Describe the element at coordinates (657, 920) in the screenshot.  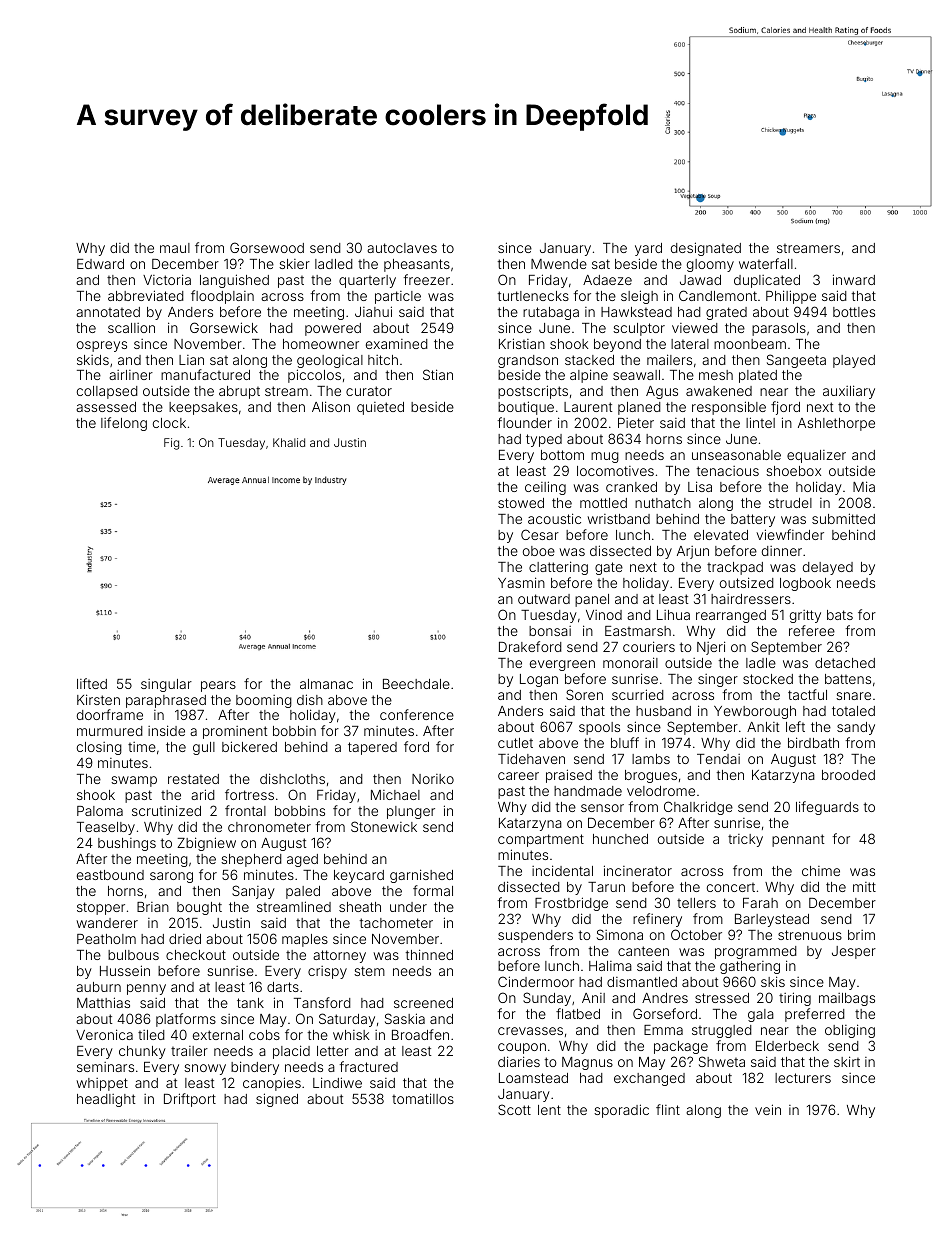
I see `refinery` at that location.
